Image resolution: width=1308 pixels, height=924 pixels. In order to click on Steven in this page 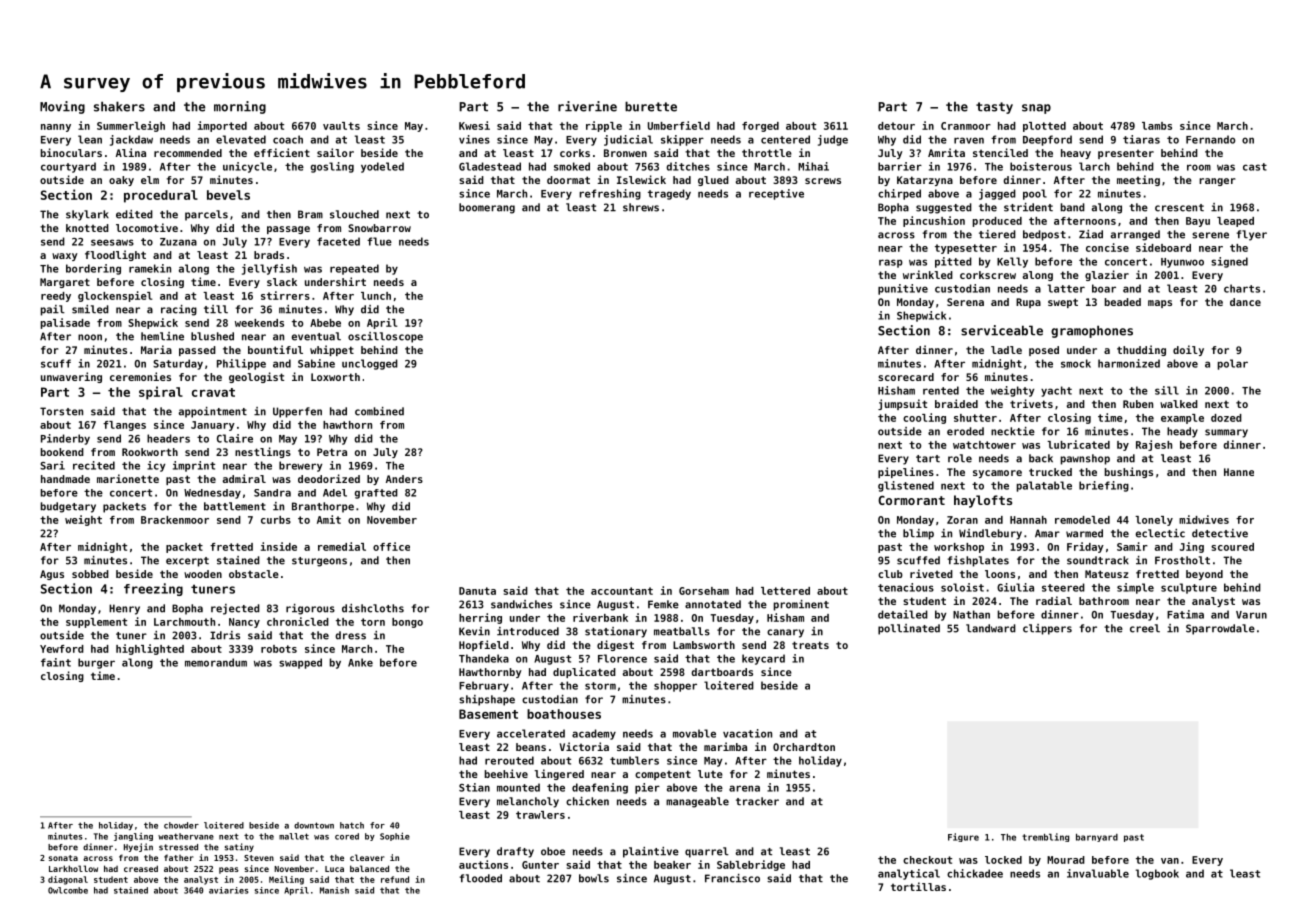, I will do `click(259, 858)`.
